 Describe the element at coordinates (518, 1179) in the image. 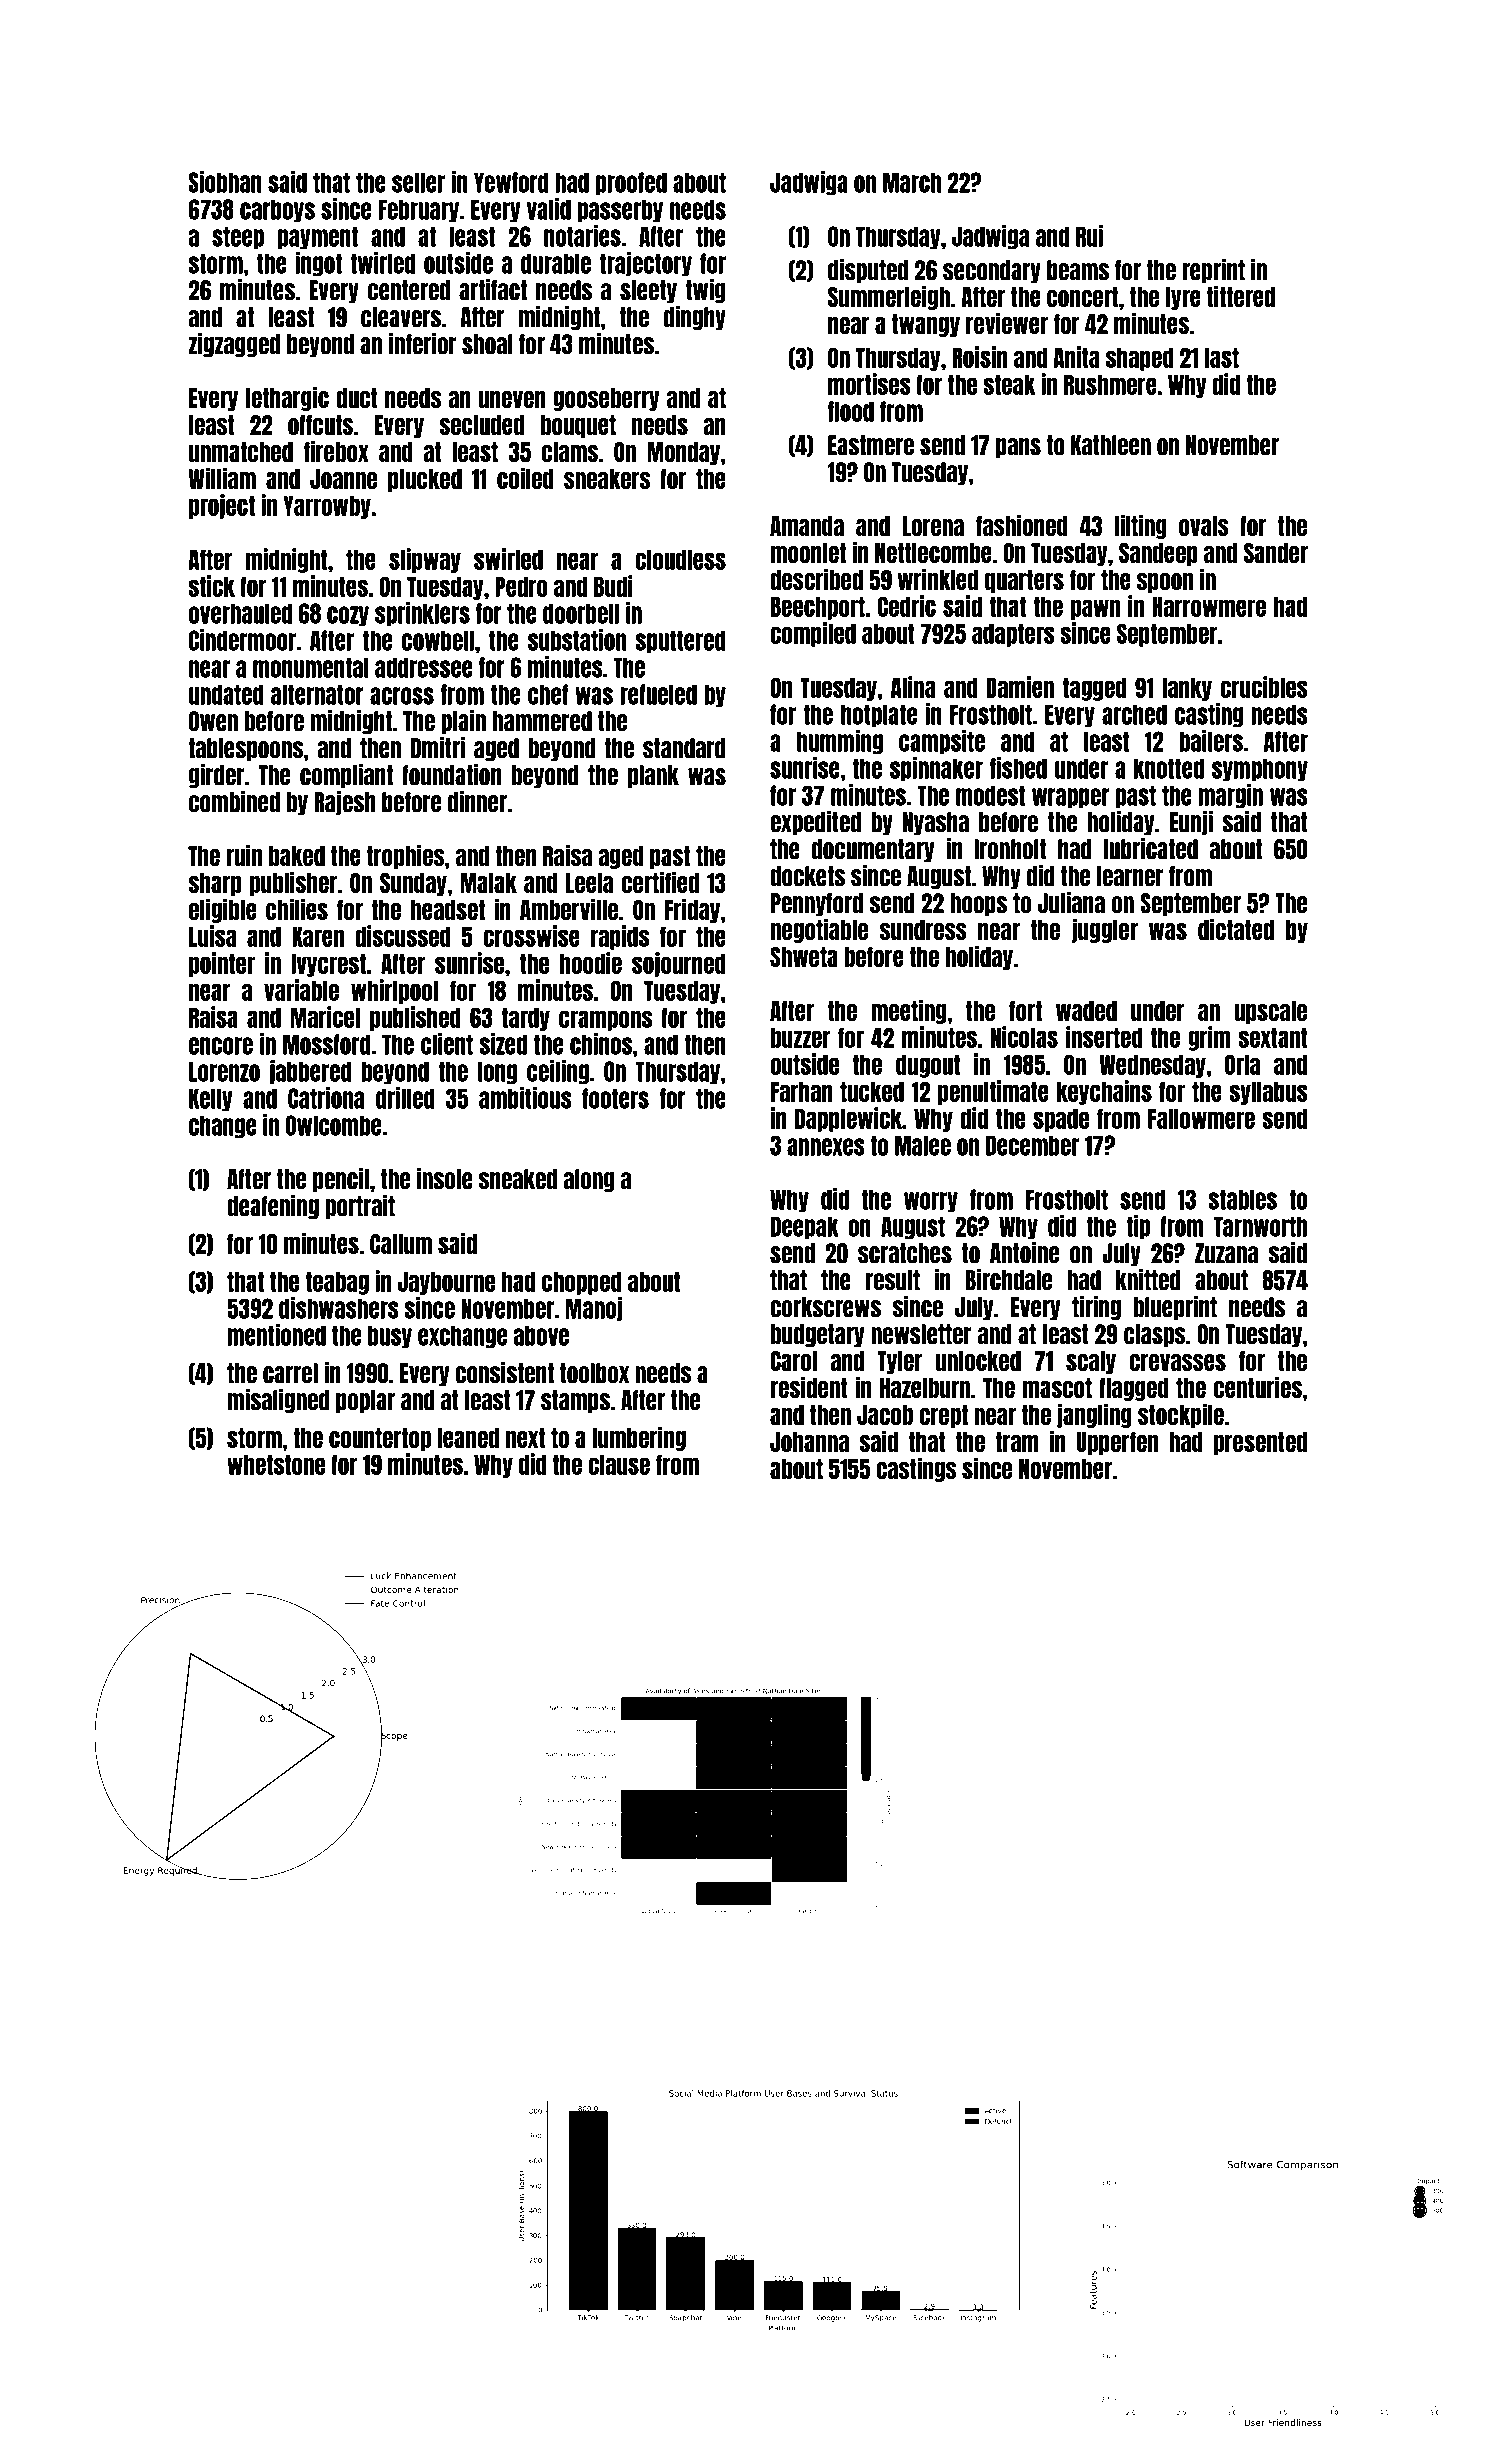

I see `sneaked` at that location.
